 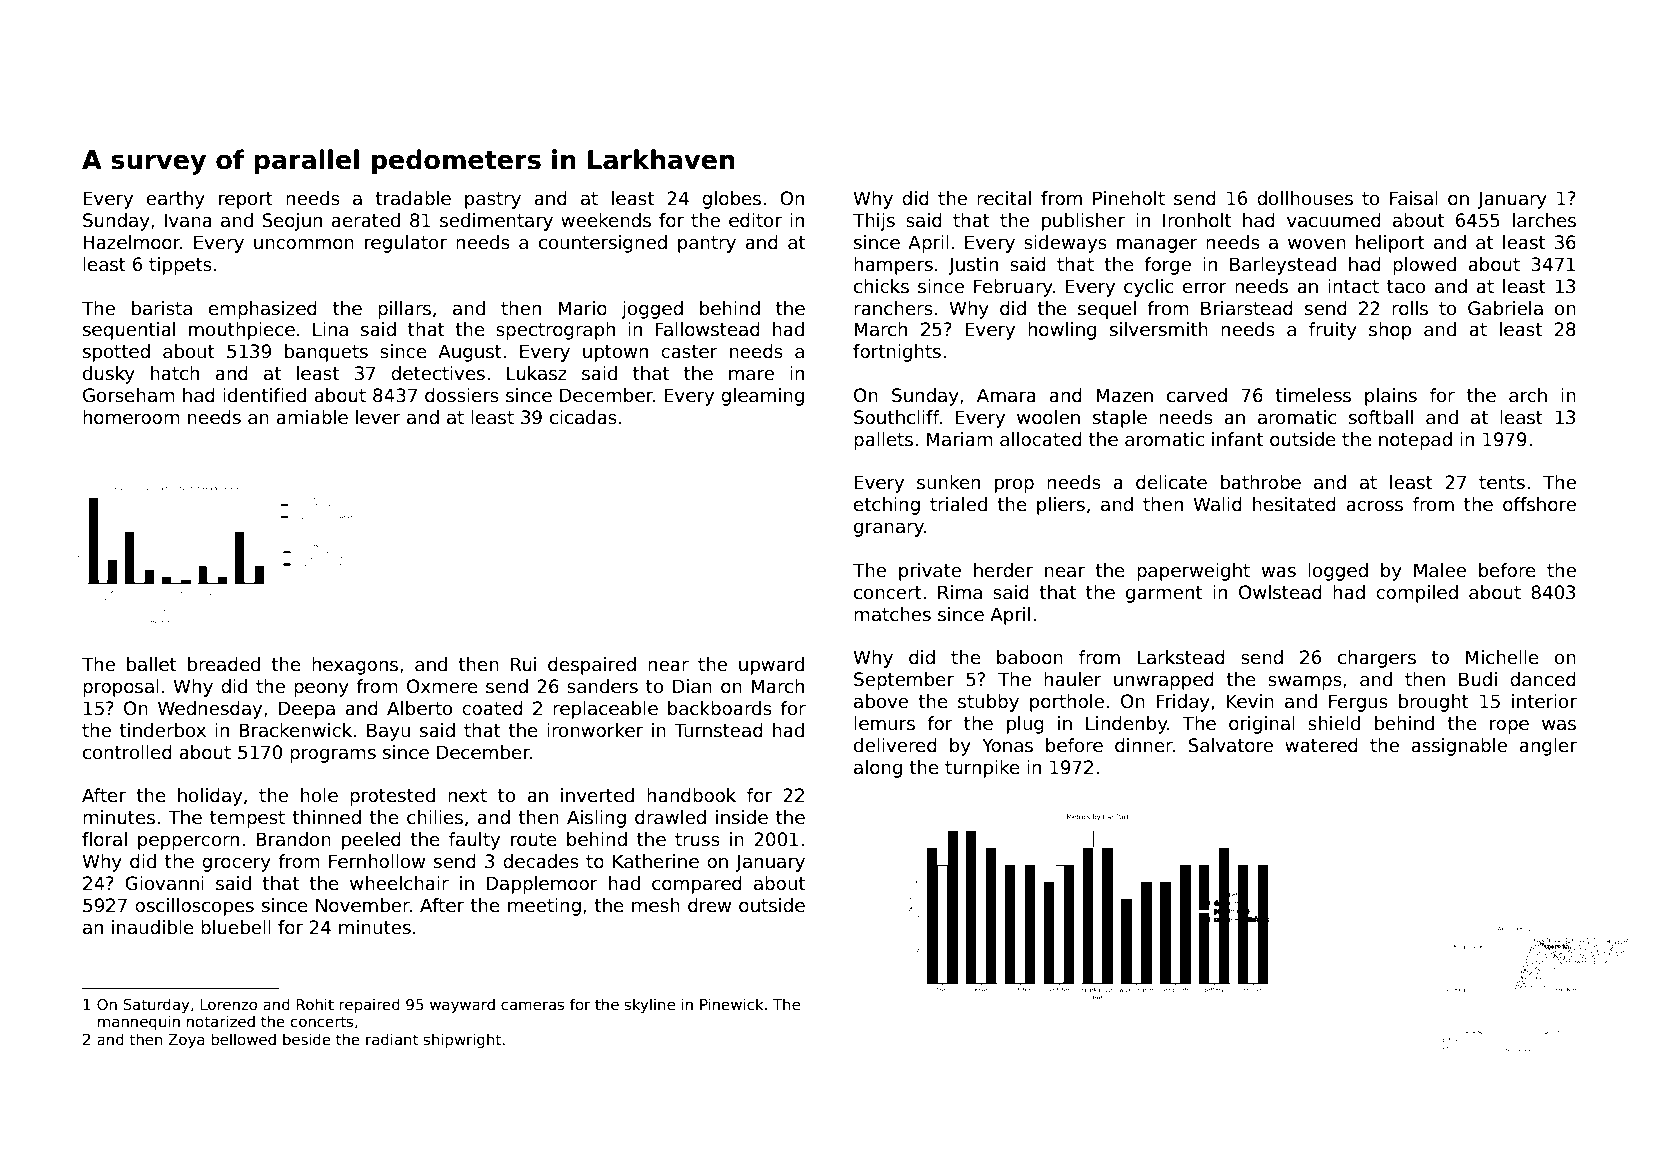 What do you see at coordinates (731, 1004) in the screenshot?
I see `Pinewick` at bounding box center [731, 1004].
